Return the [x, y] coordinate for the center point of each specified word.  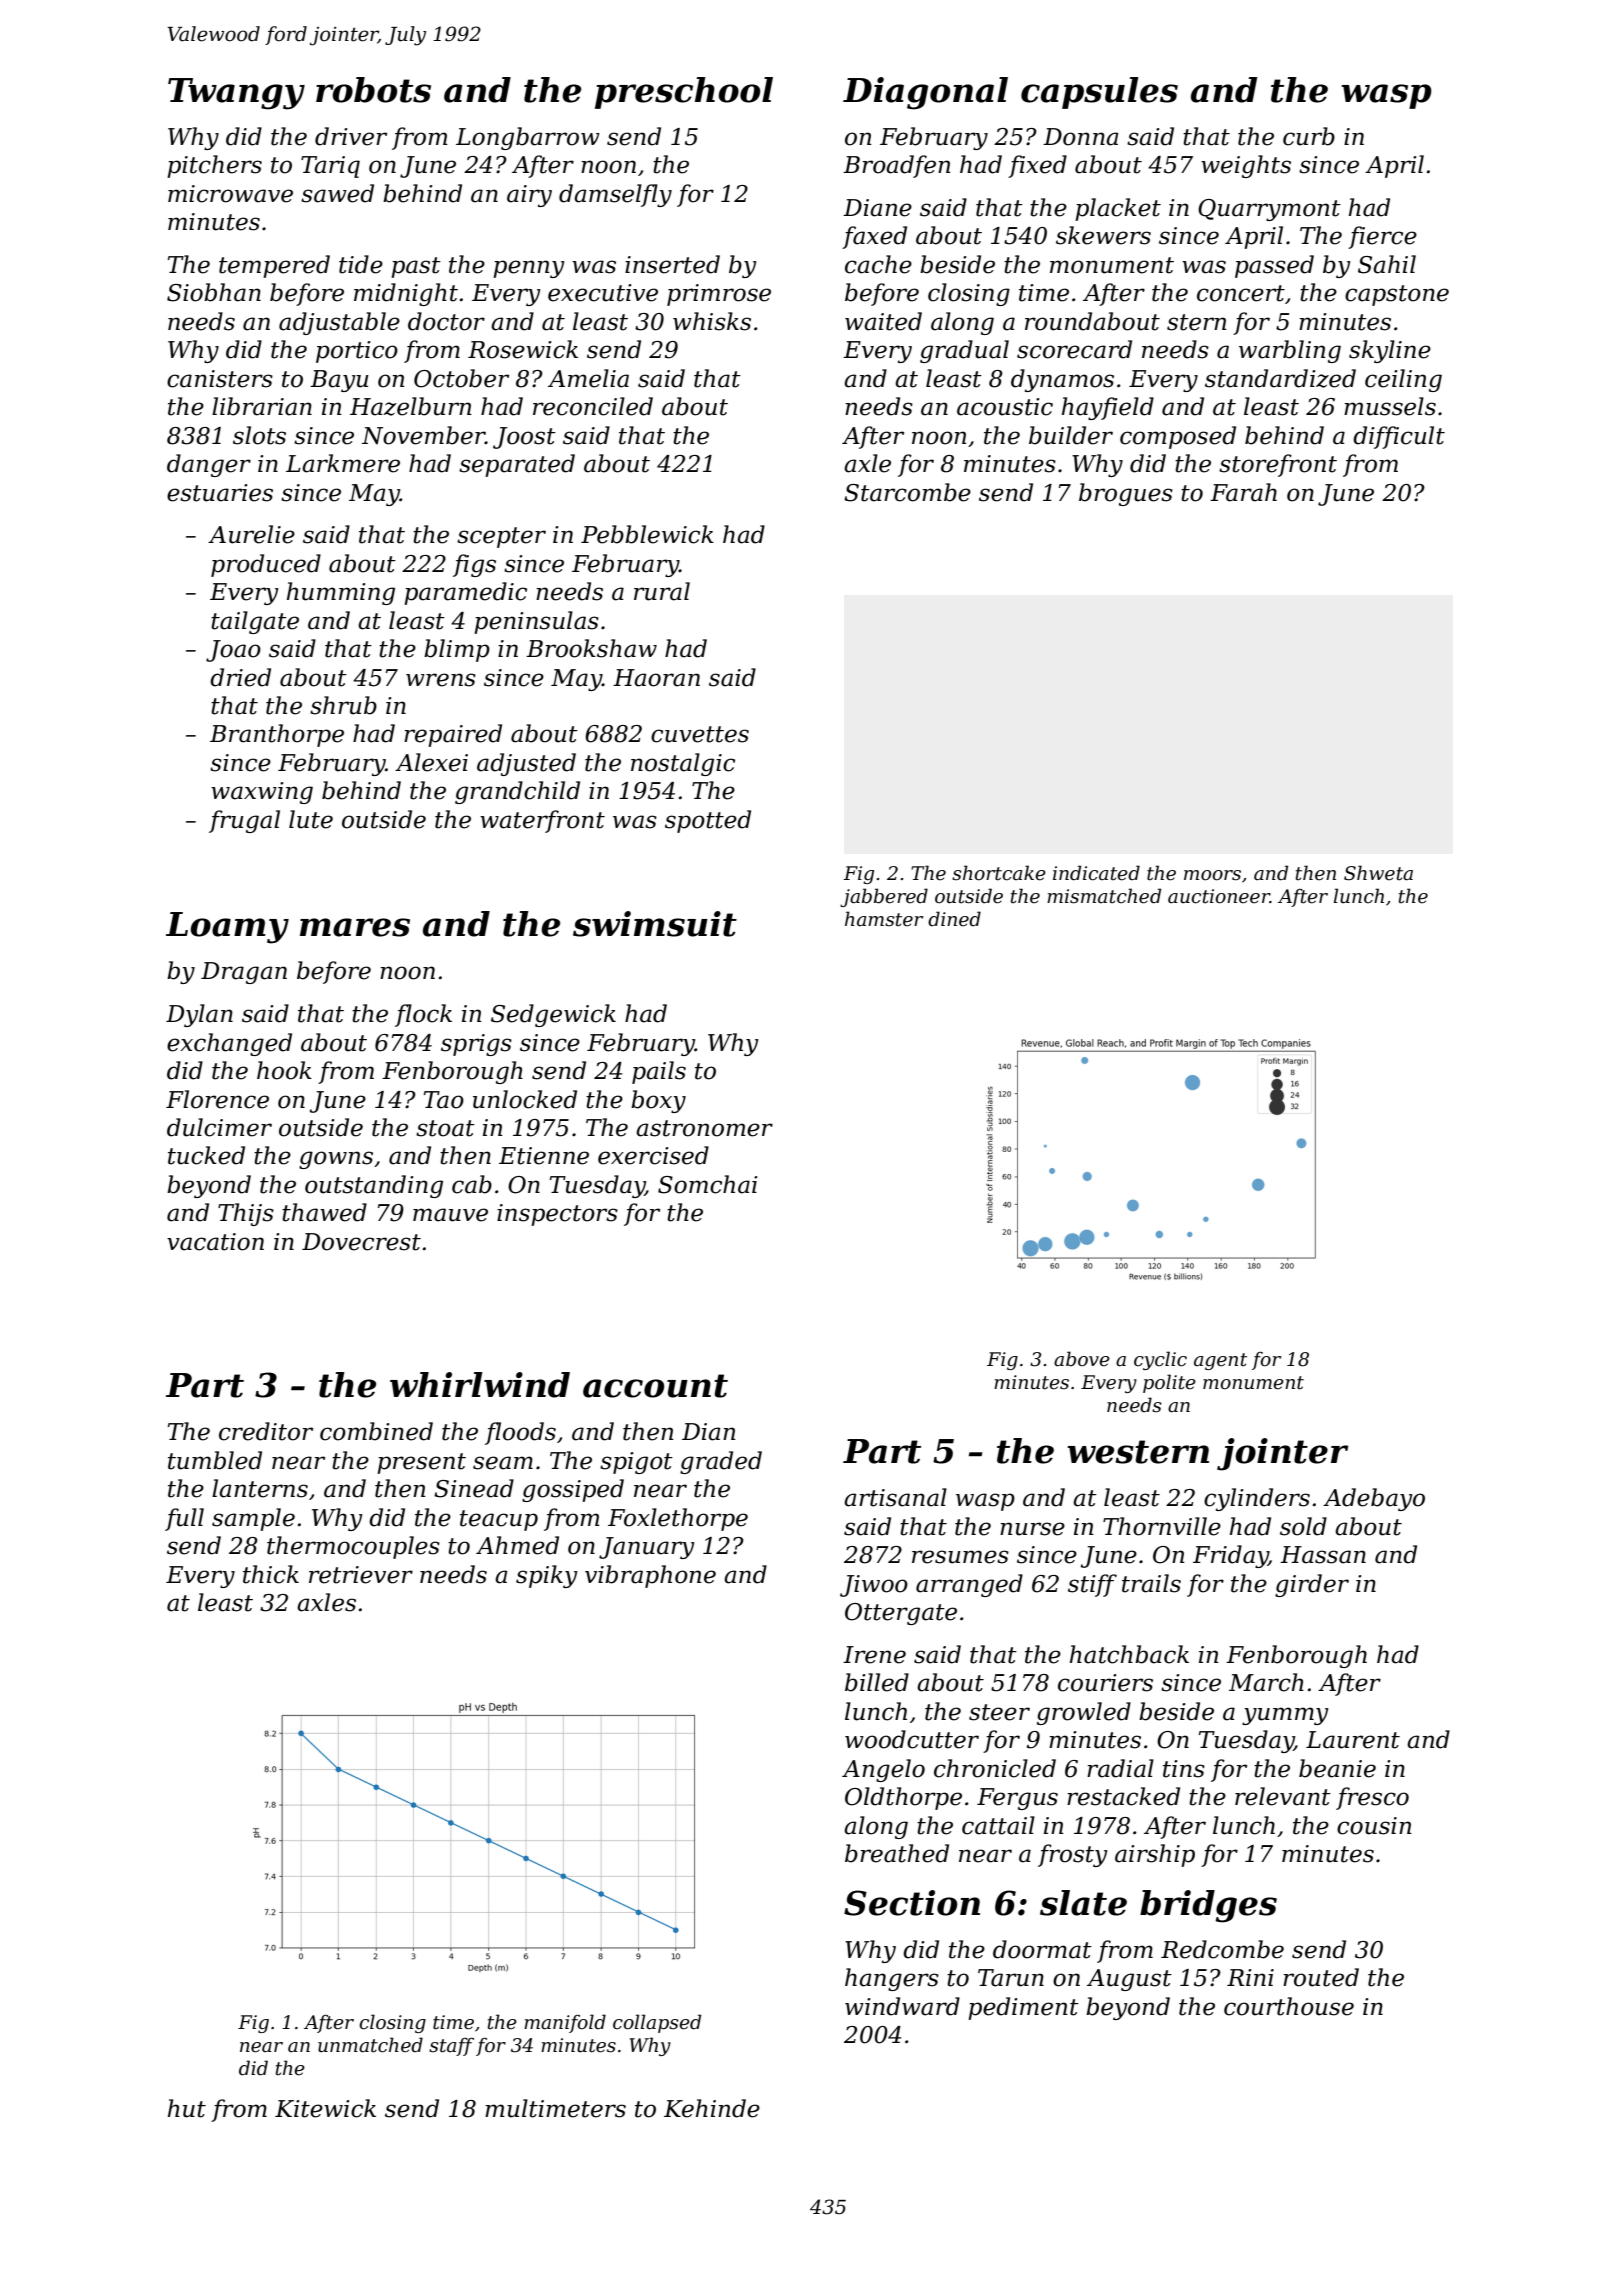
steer [999, 1712]
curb [1309, 136]
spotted [708, 821]
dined [954, 919]
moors [1212, 875]
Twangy [236, 94]
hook [284, 1070]
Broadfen [897, 166]
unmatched [370, 2045]
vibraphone [650, 1576]
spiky [547, 1576]
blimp [457, 650]
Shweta [1378, 873]
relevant [1283, 1796]
